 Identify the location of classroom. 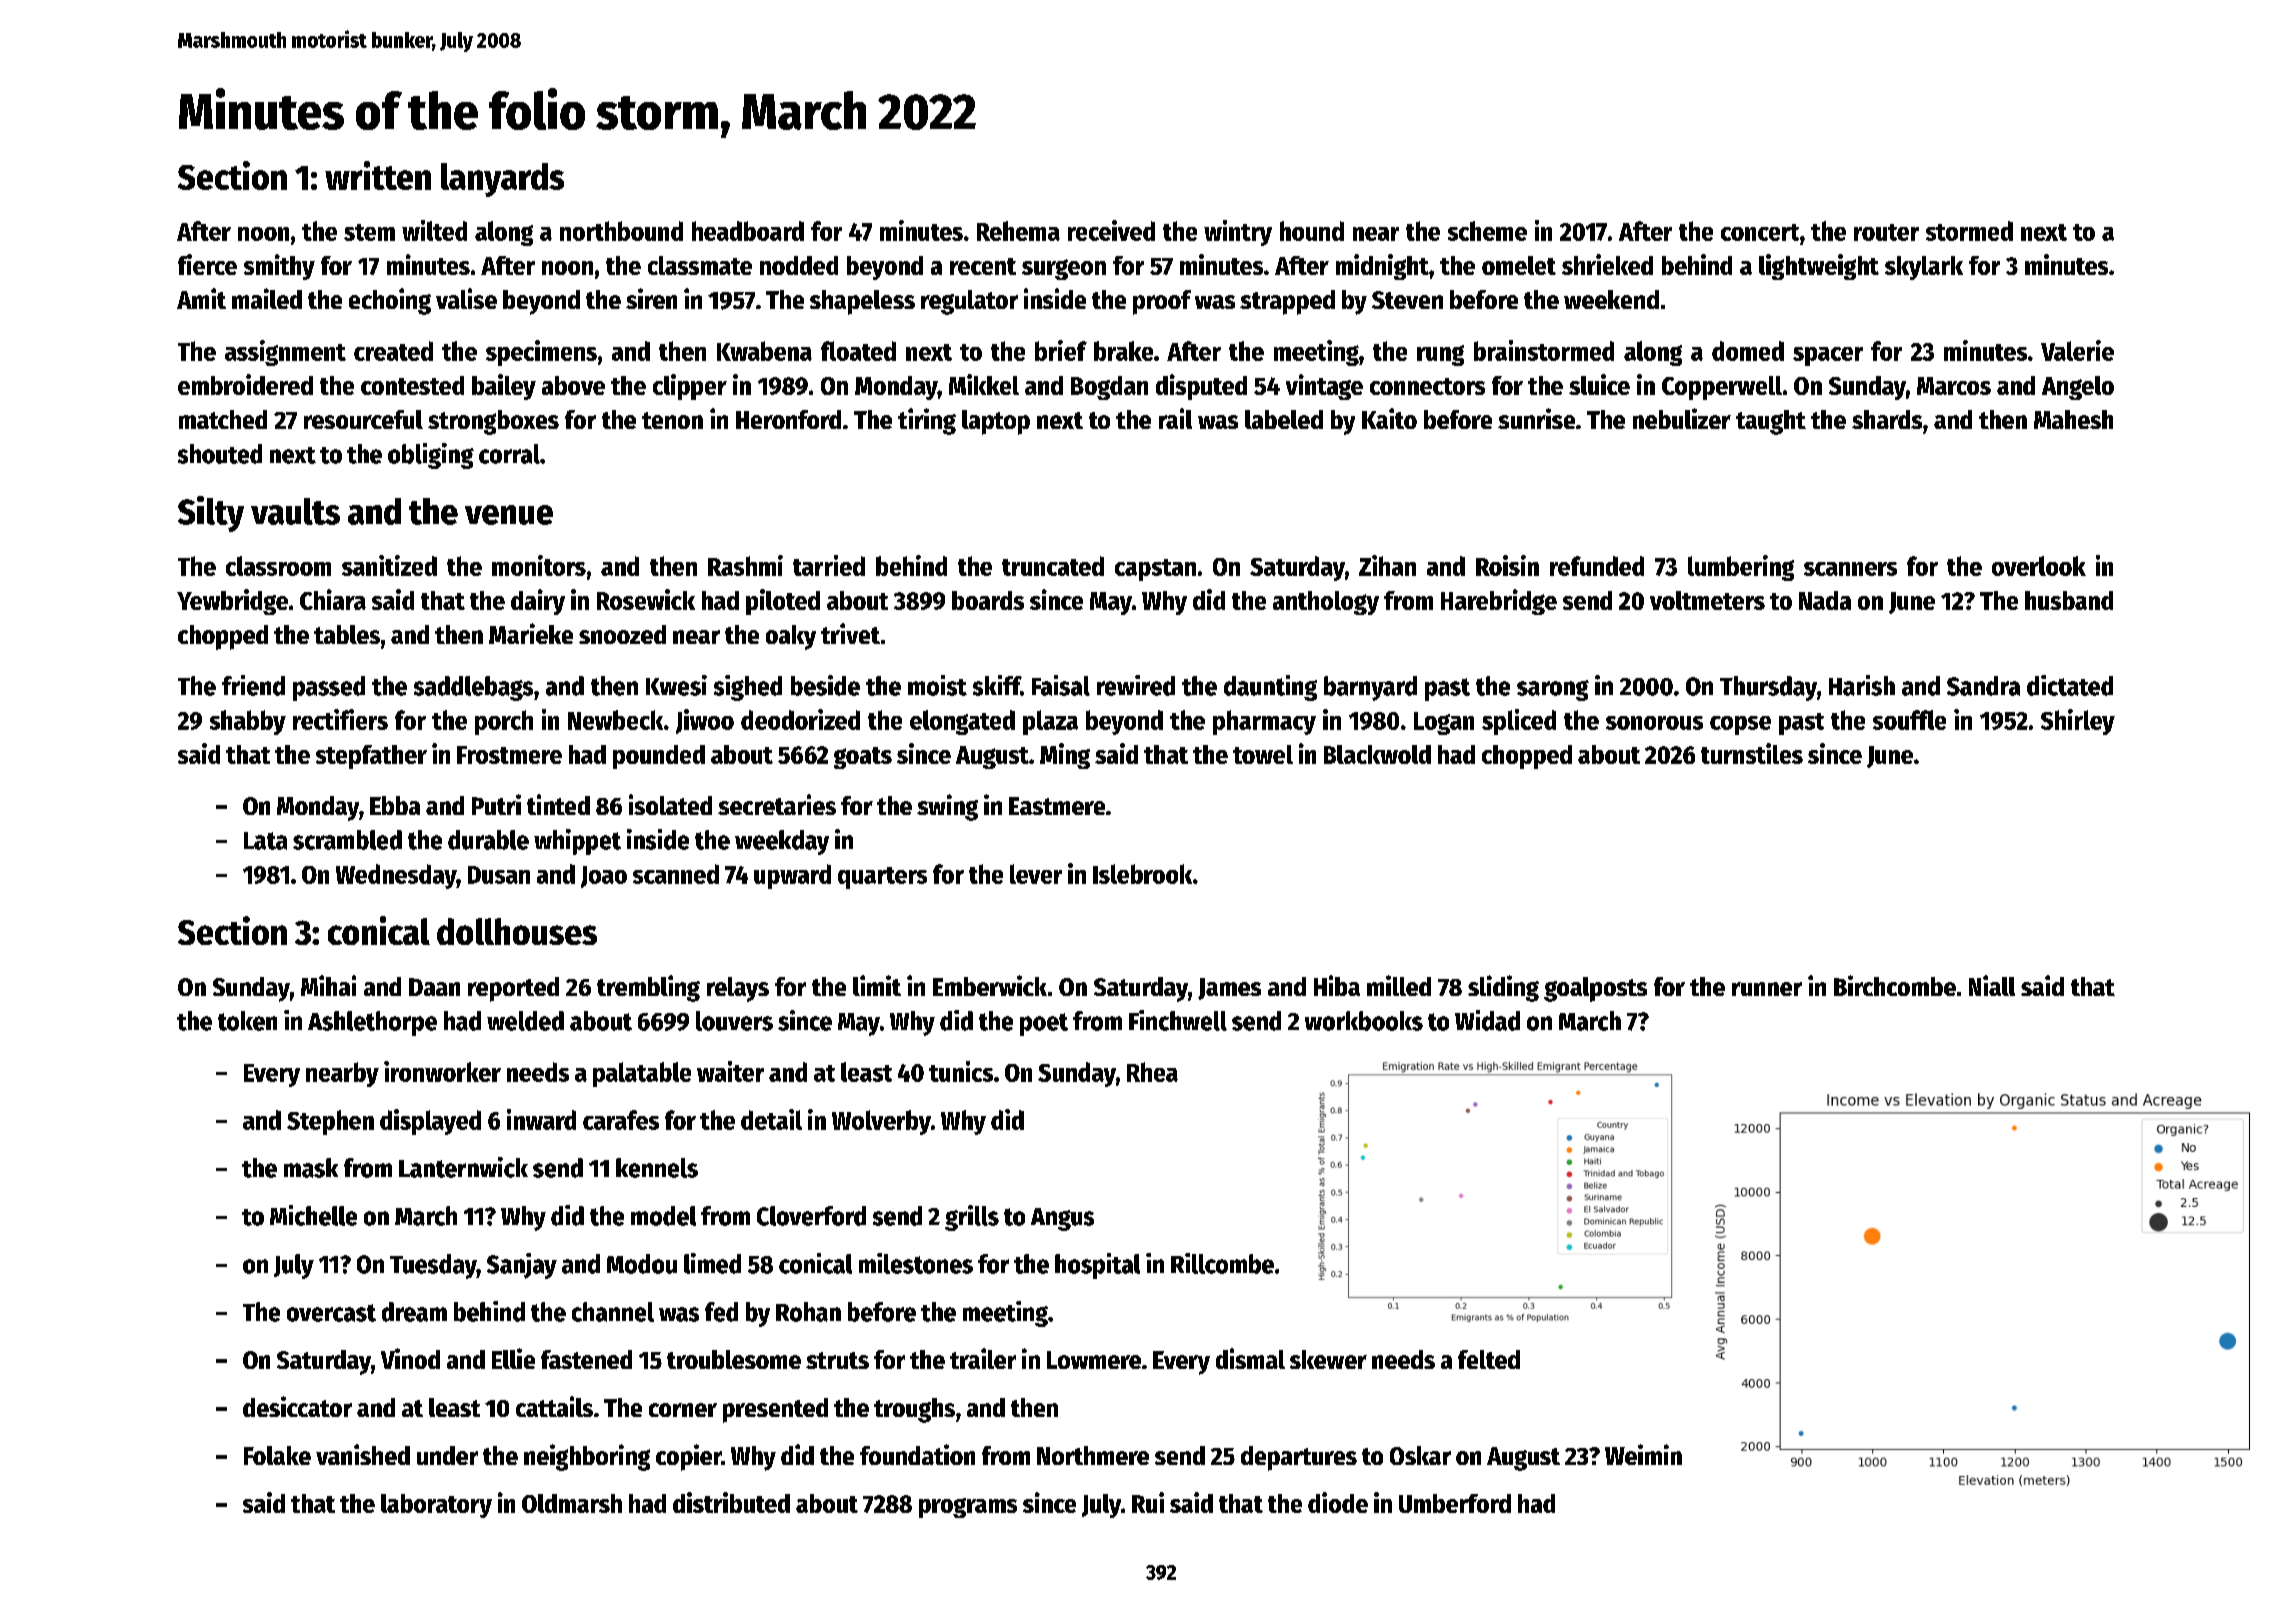
(278, 566).
